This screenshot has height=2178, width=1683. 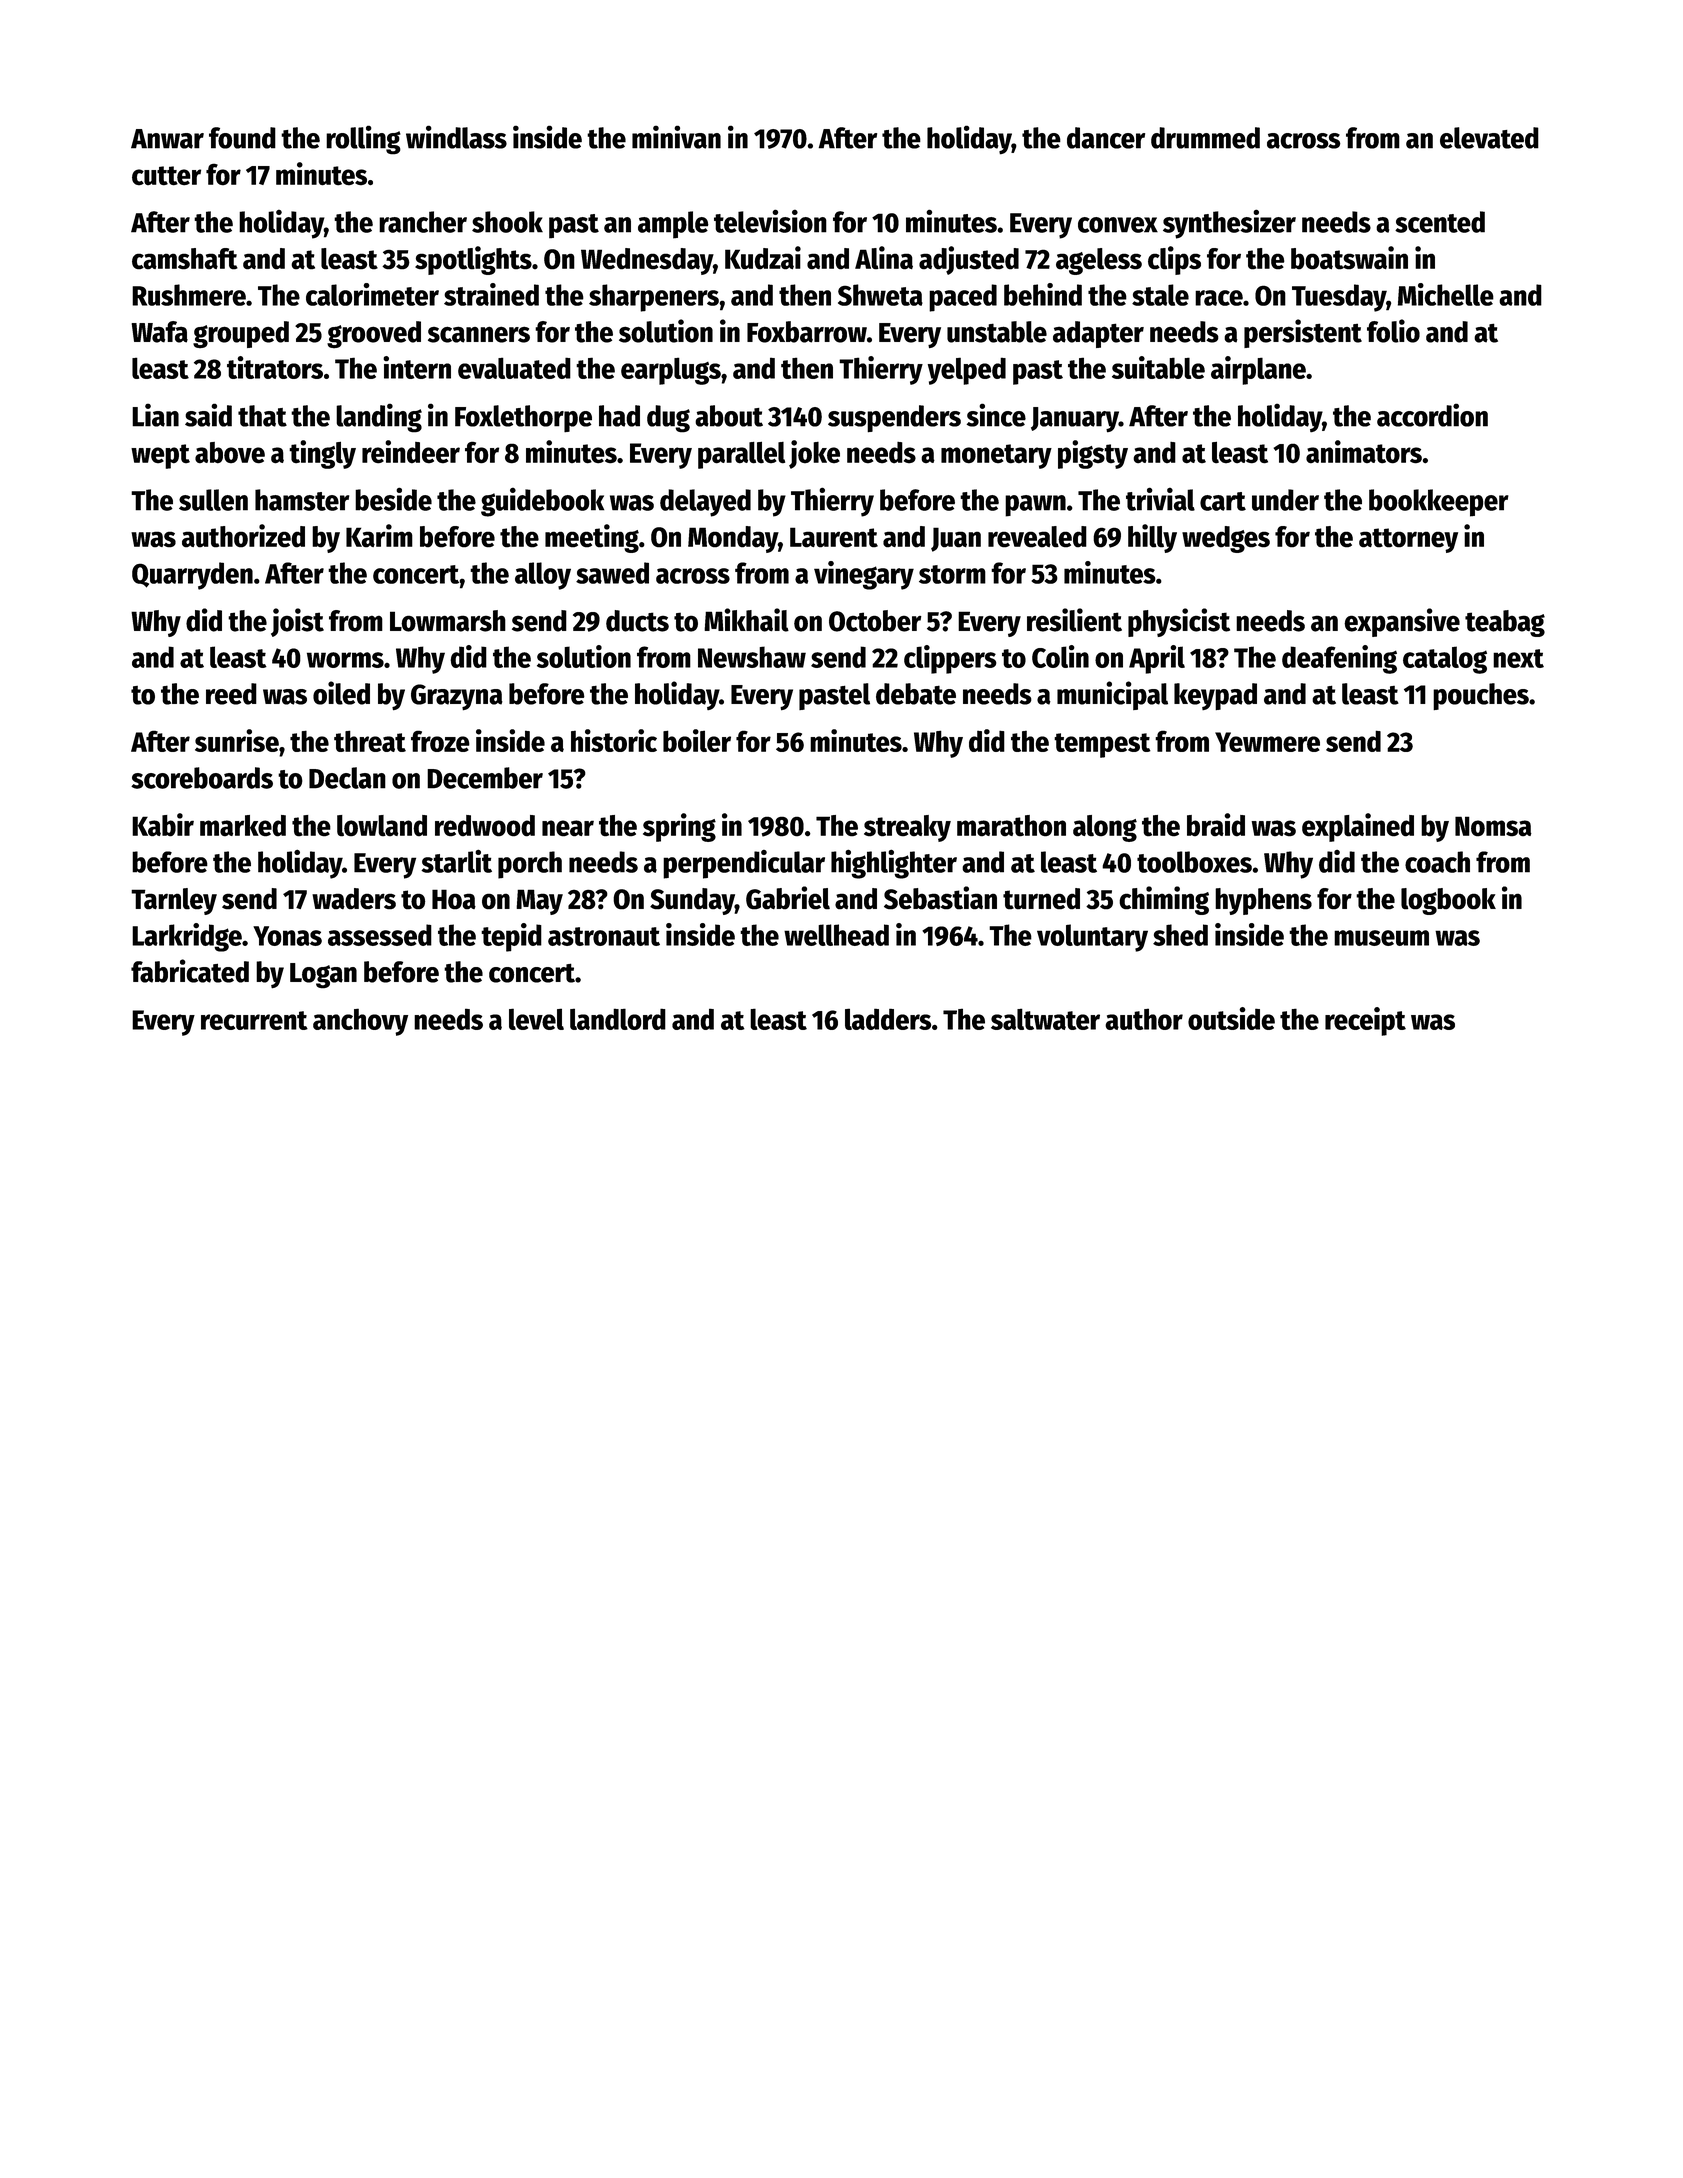 I want to click on clippers, so click(x=950, y=659).
